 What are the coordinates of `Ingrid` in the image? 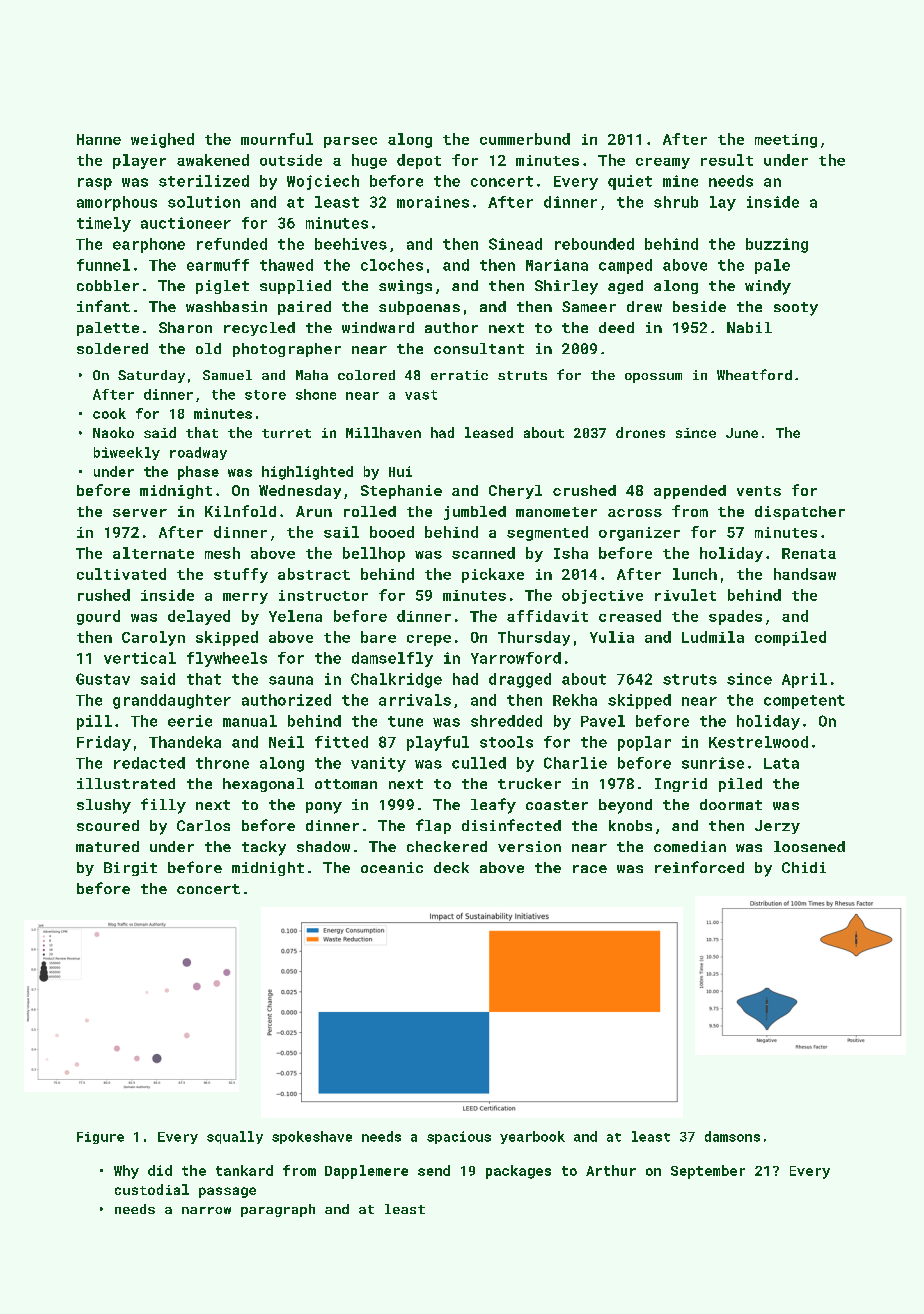 It's located at (681, 785).
